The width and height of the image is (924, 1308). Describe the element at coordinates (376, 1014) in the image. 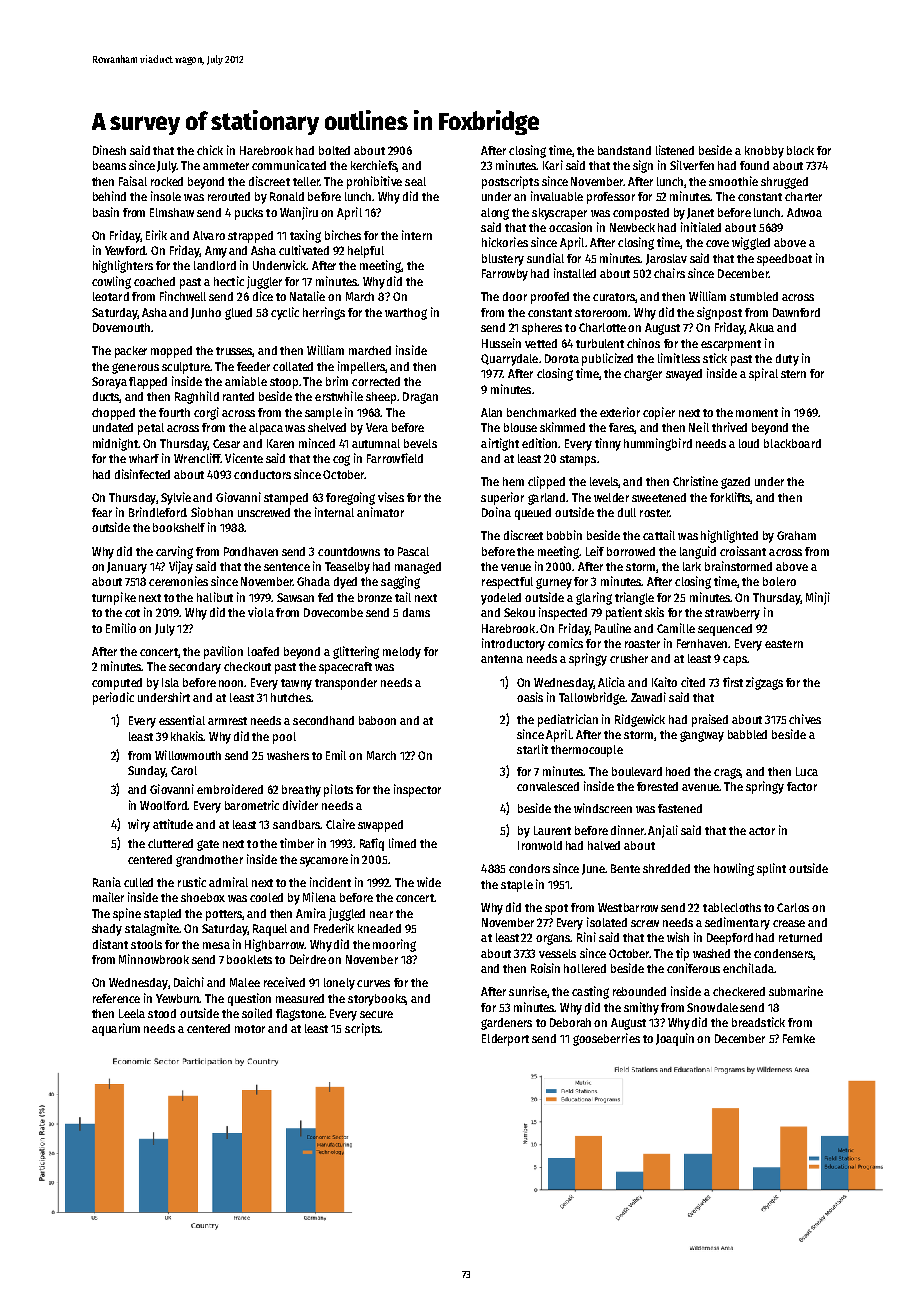

I see `secure` at that location.
